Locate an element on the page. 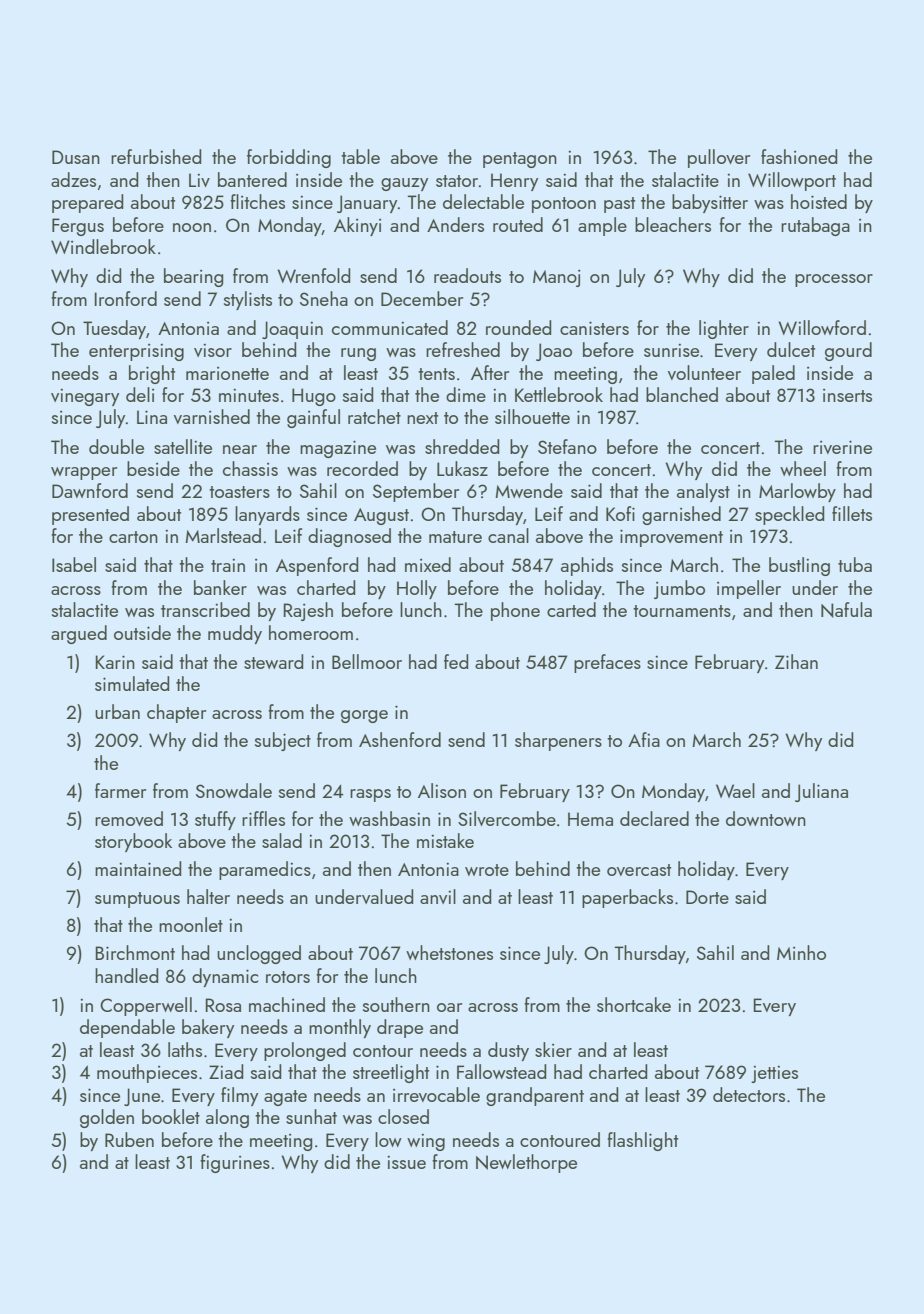 This page has height=1314, width=924. figurines is located at coordinates (235, 1163).
